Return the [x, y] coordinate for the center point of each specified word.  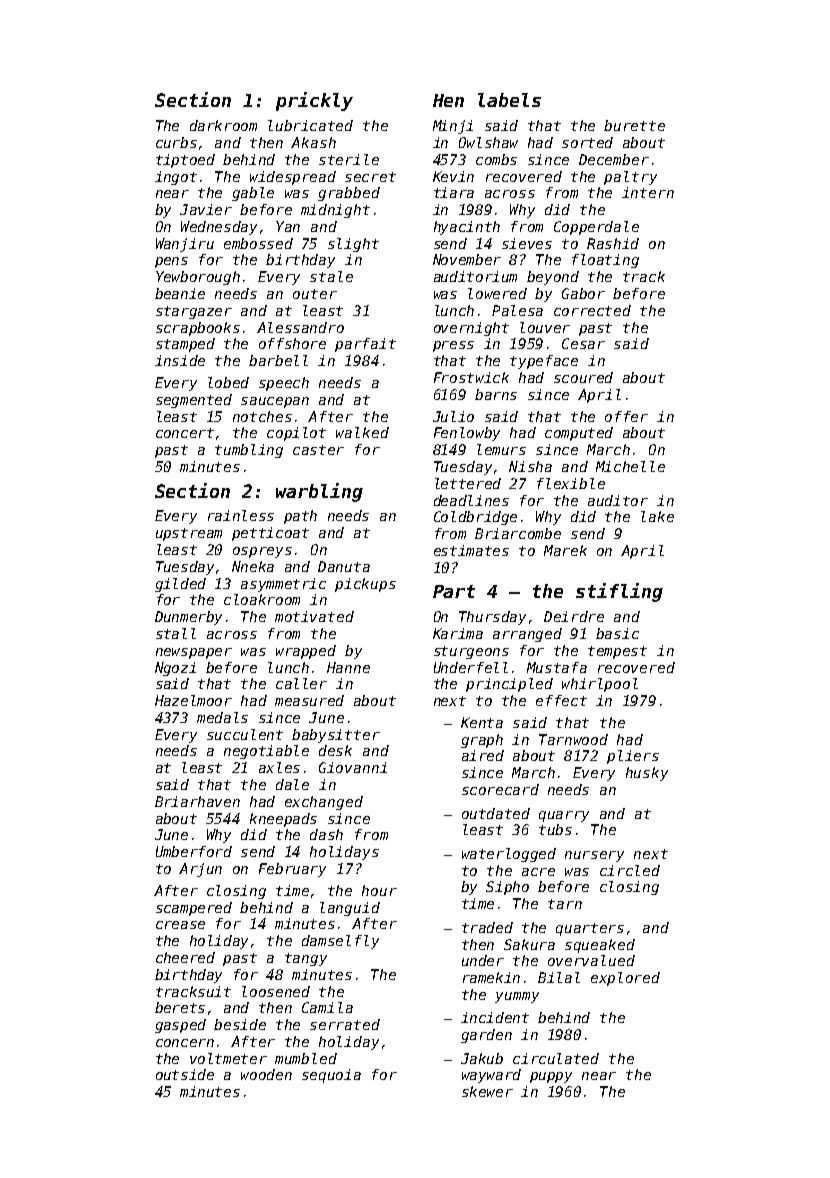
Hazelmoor [193, 700]
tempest [617, 652]
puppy [551, 1077]
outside [185, 1074]
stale [331, 276]
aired [483, 755]
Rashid [613, 243]
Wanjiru [185, 245]
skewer [487, 1091]
